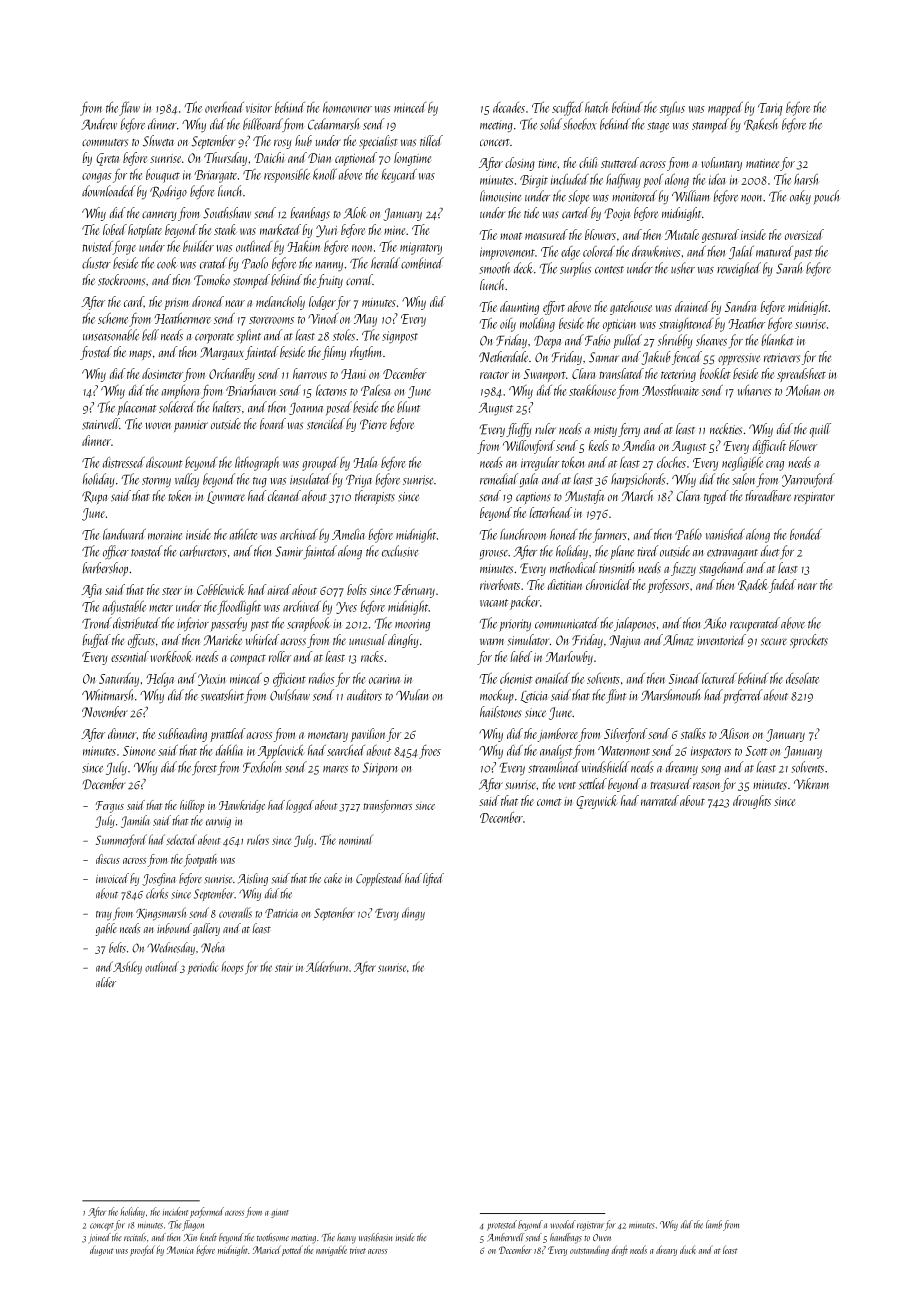  I want to click on Hala, so click(365, 462).
